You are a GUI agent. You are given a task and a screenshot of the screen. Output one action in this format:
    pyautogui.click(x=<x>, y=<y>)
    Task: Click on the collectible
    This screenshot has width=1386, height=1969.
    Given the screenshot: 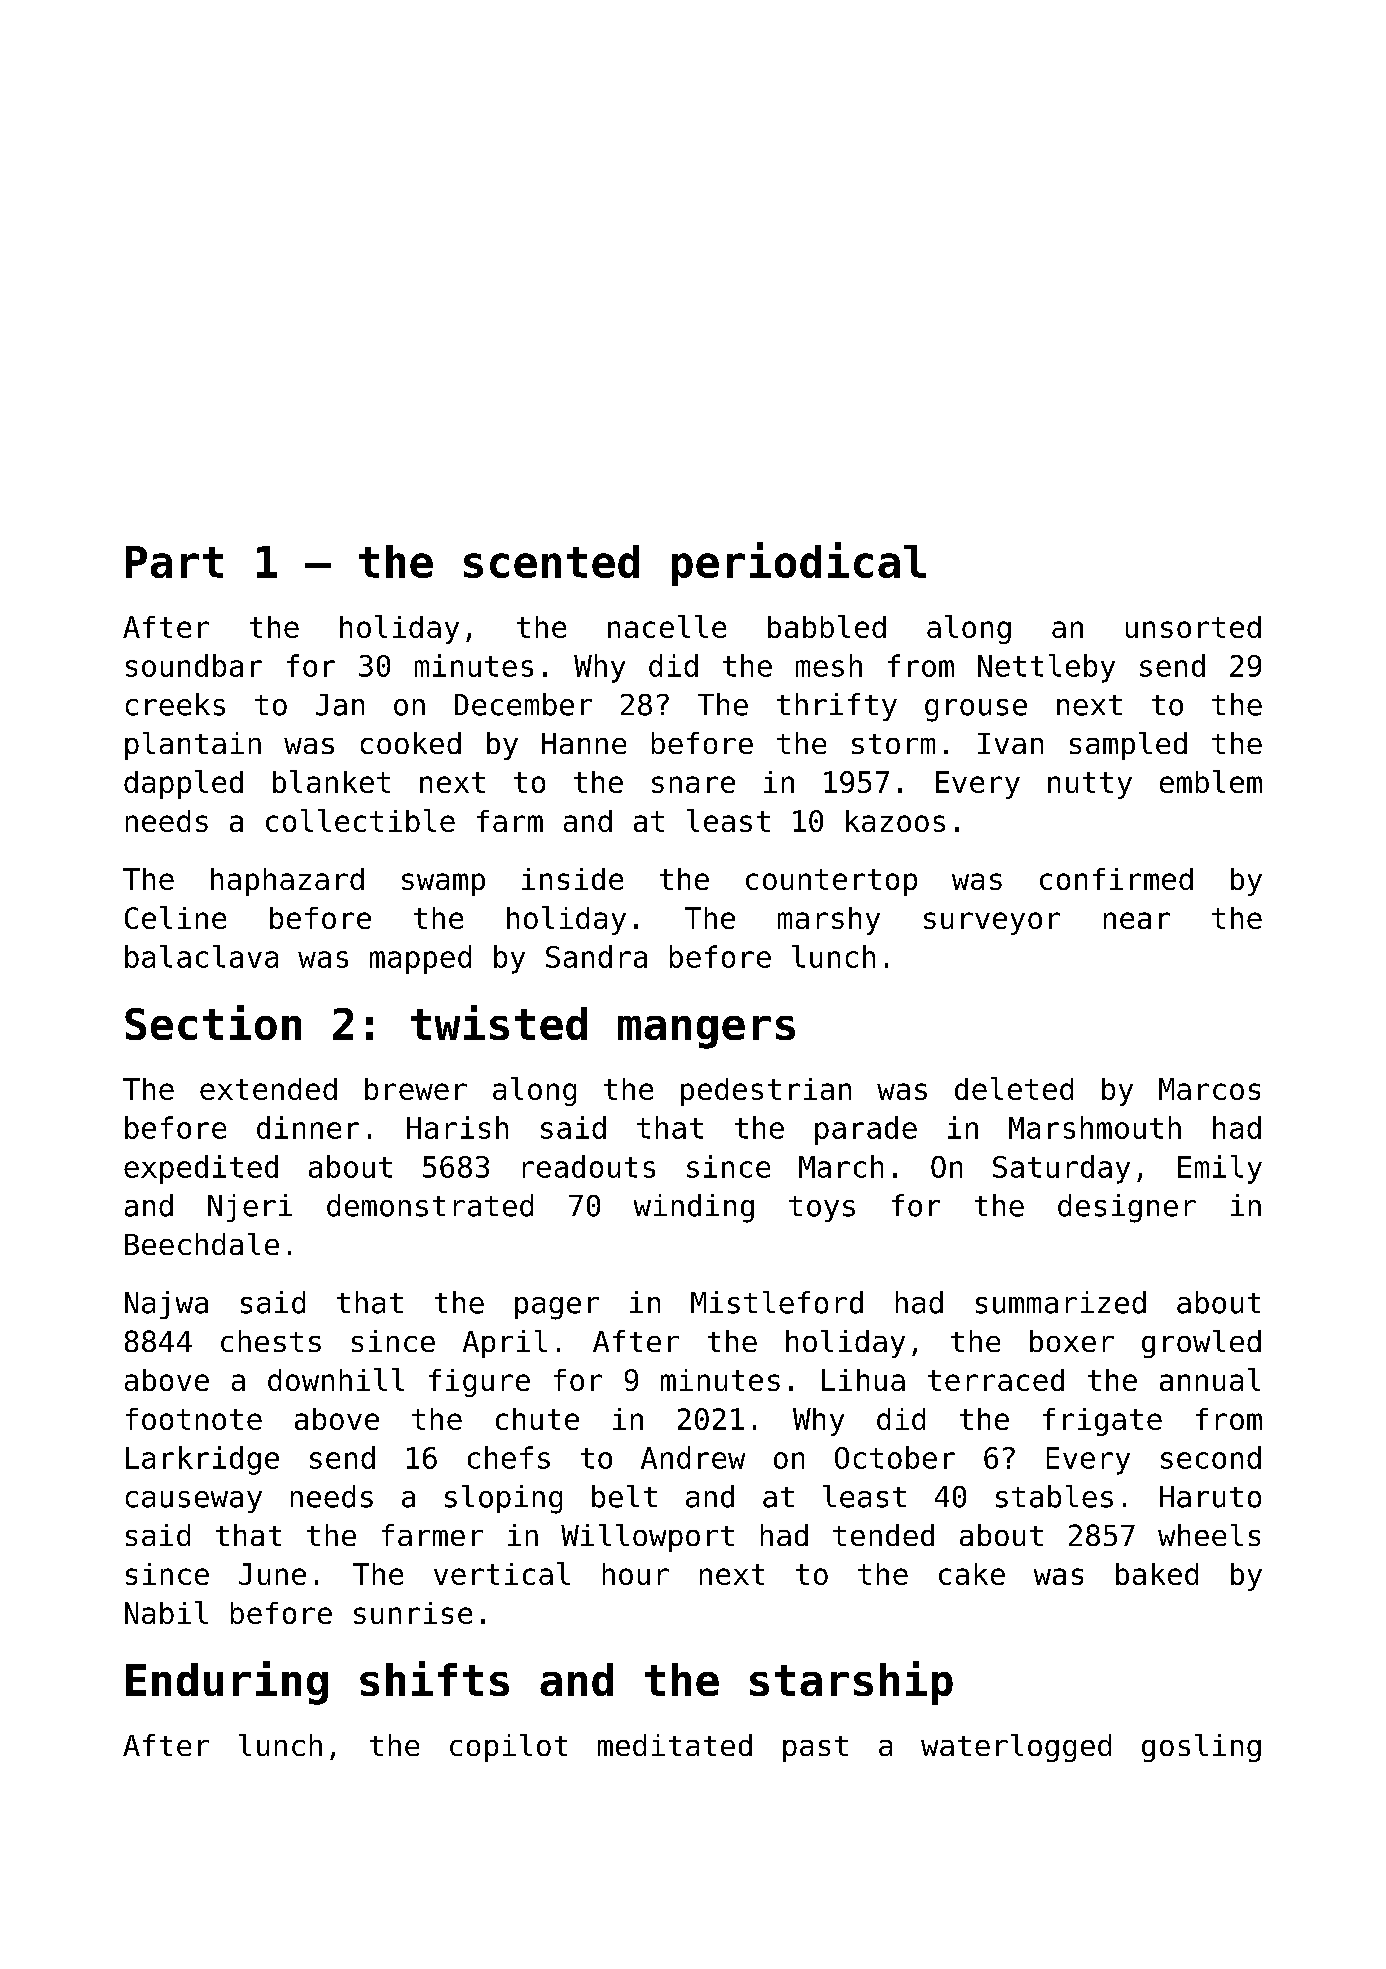 What is the action you would take?
    pyautogui.click(x=360, y=820)
